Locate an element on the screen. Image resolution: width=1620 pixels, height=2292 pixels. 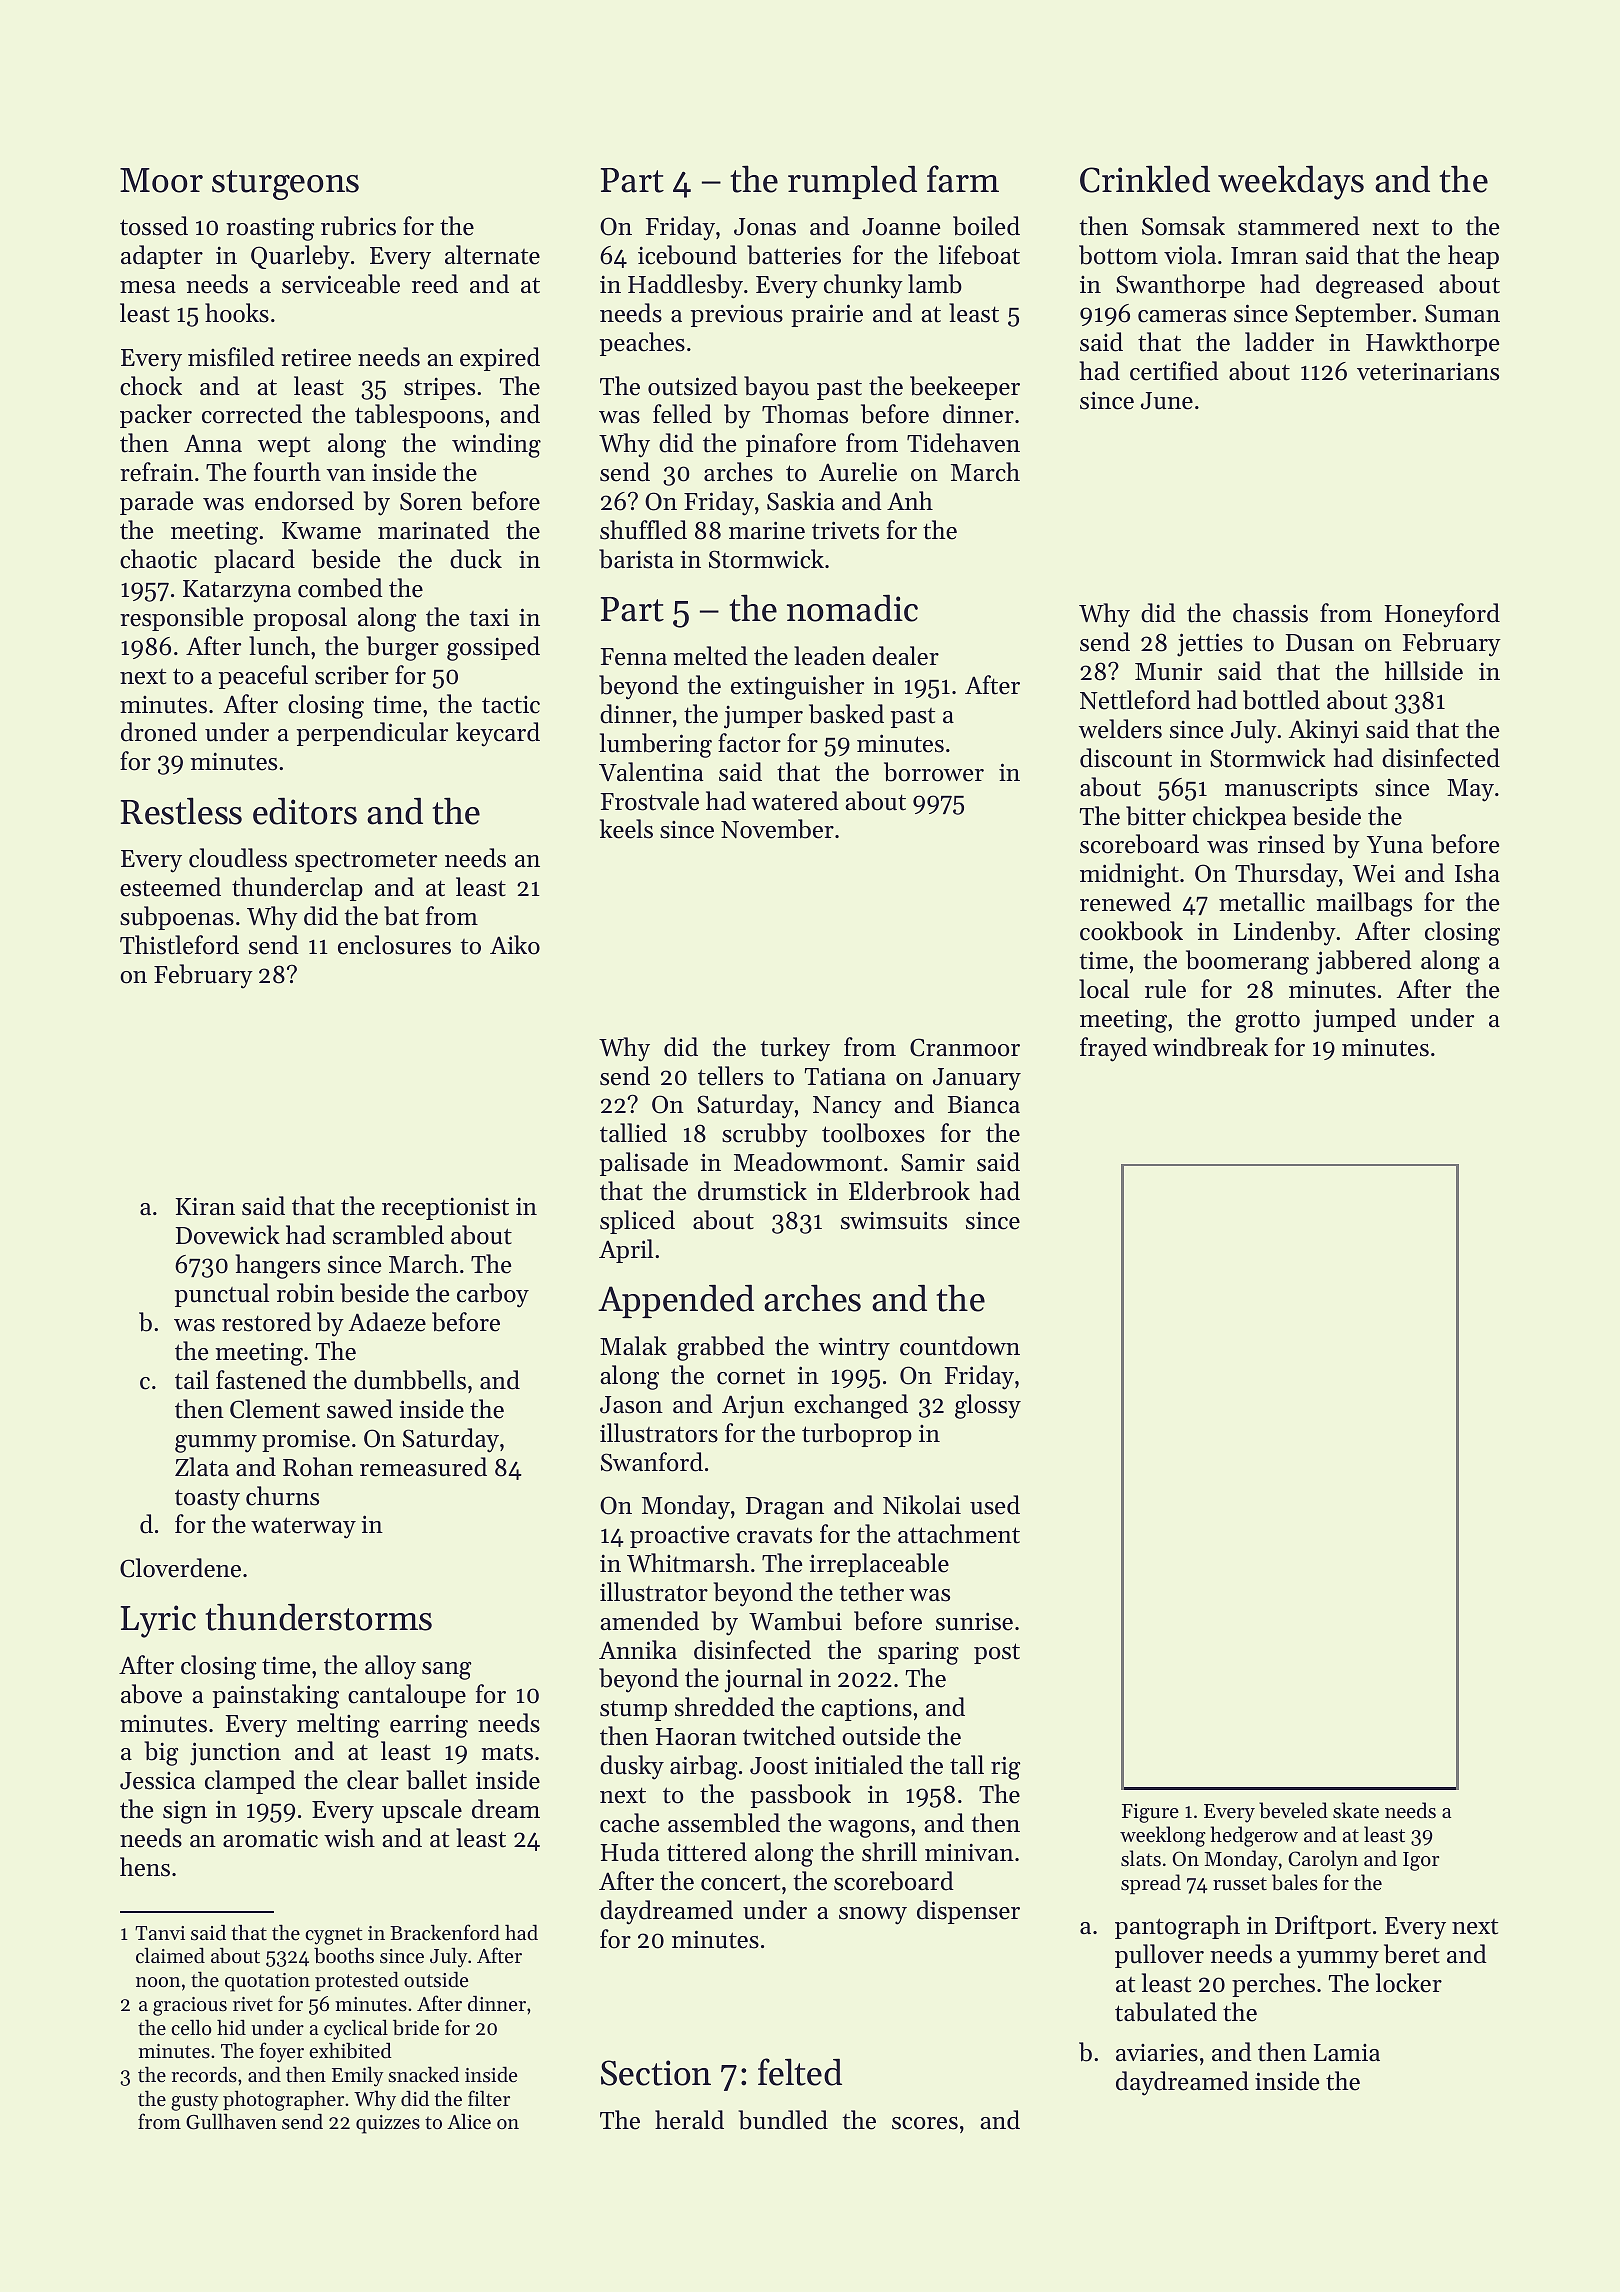
endorsed is located at coordinates (304, 501).
